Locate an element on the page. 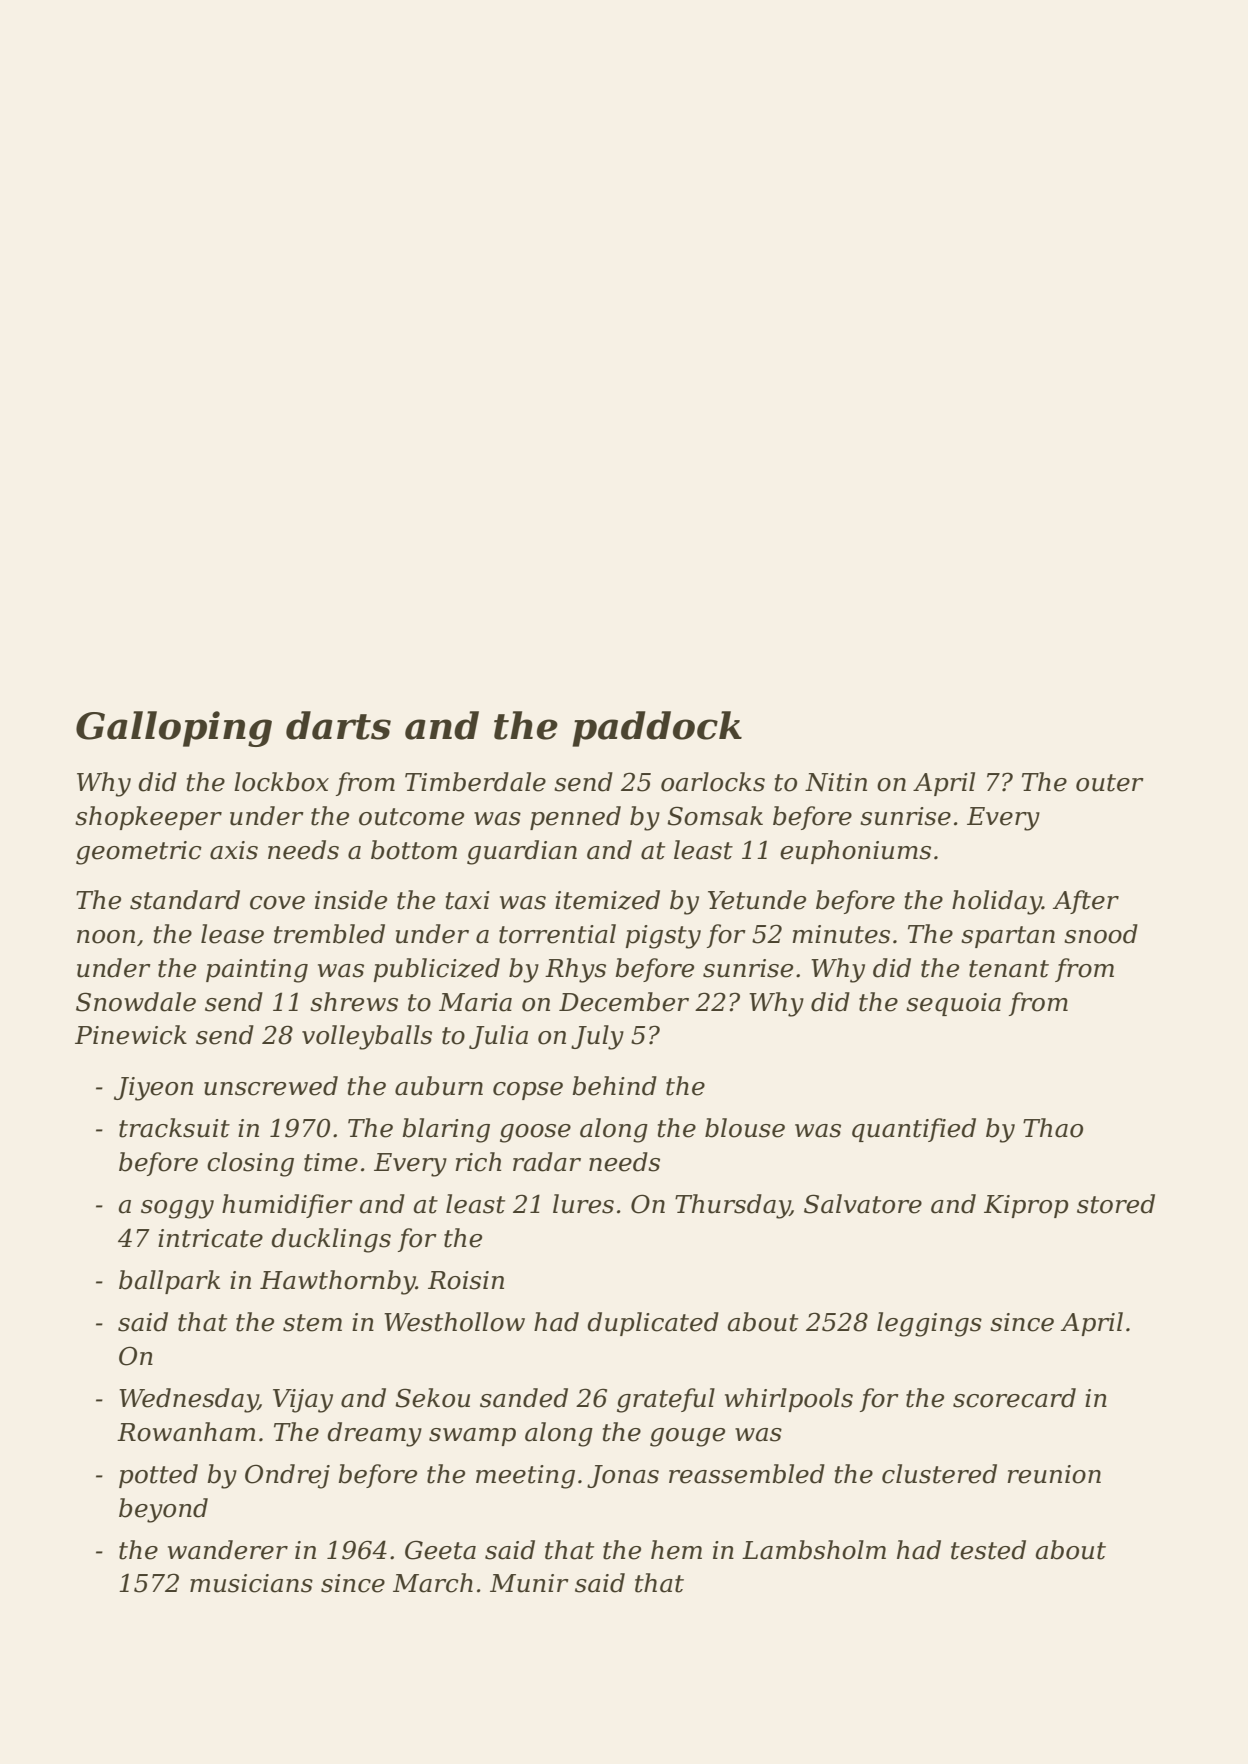 The width and height of the image is (1248, 1764). beyond is located at coordinates (163, 1510).
